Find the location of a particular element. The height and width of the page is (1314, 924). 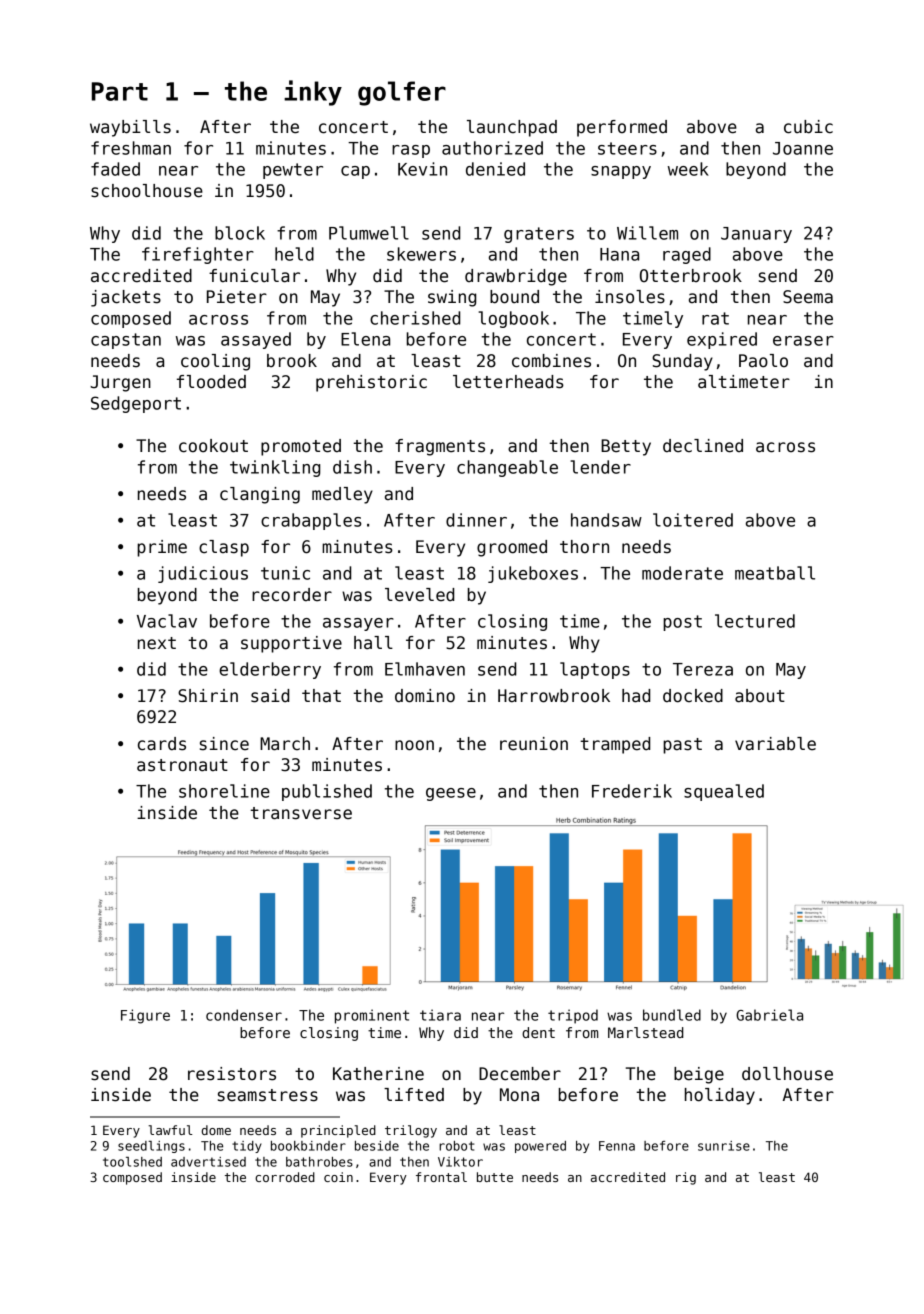

butte is located at coordinates (495, 1177).
